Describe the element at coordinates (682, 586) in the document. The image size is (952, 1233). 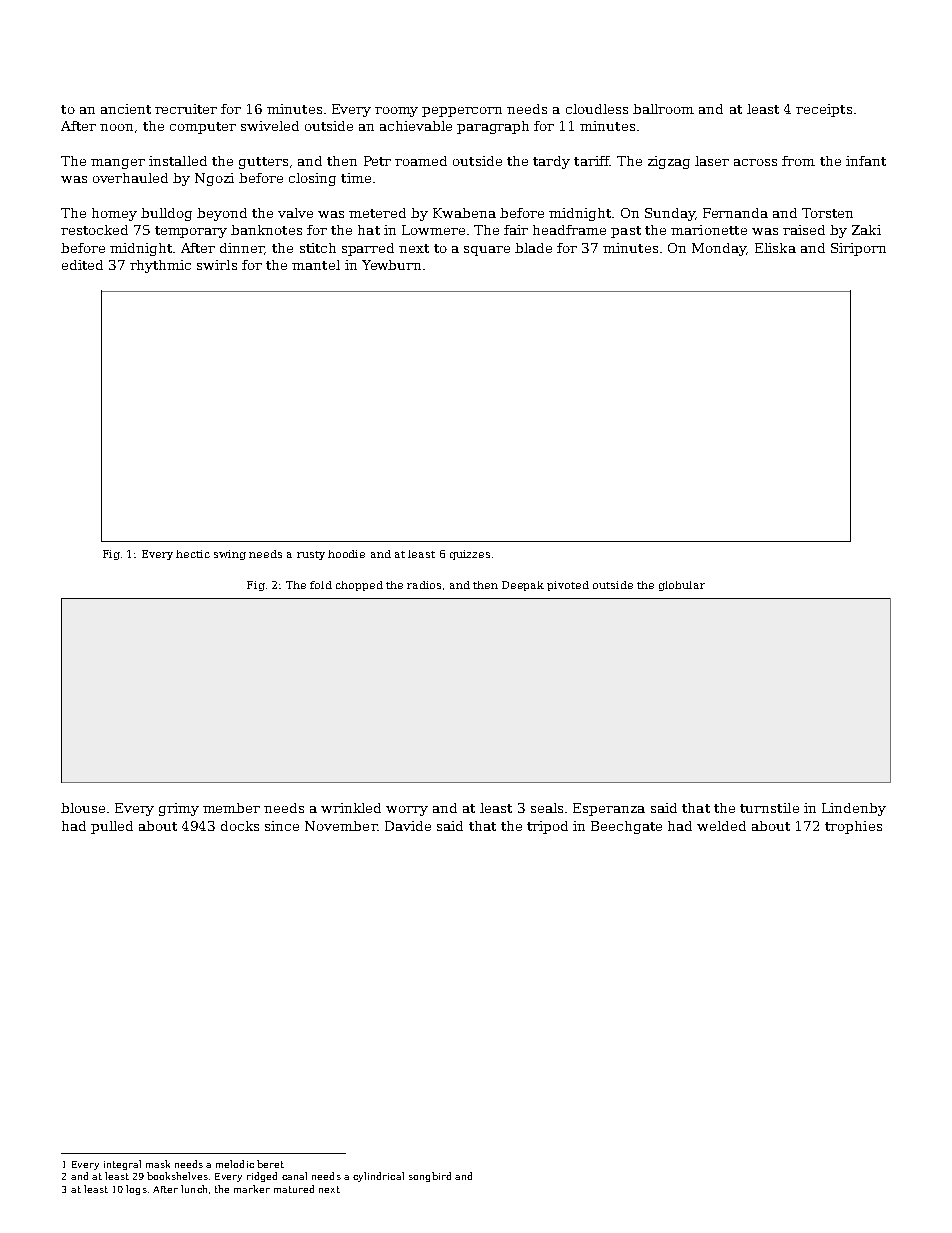
I see `globular` at that location.
